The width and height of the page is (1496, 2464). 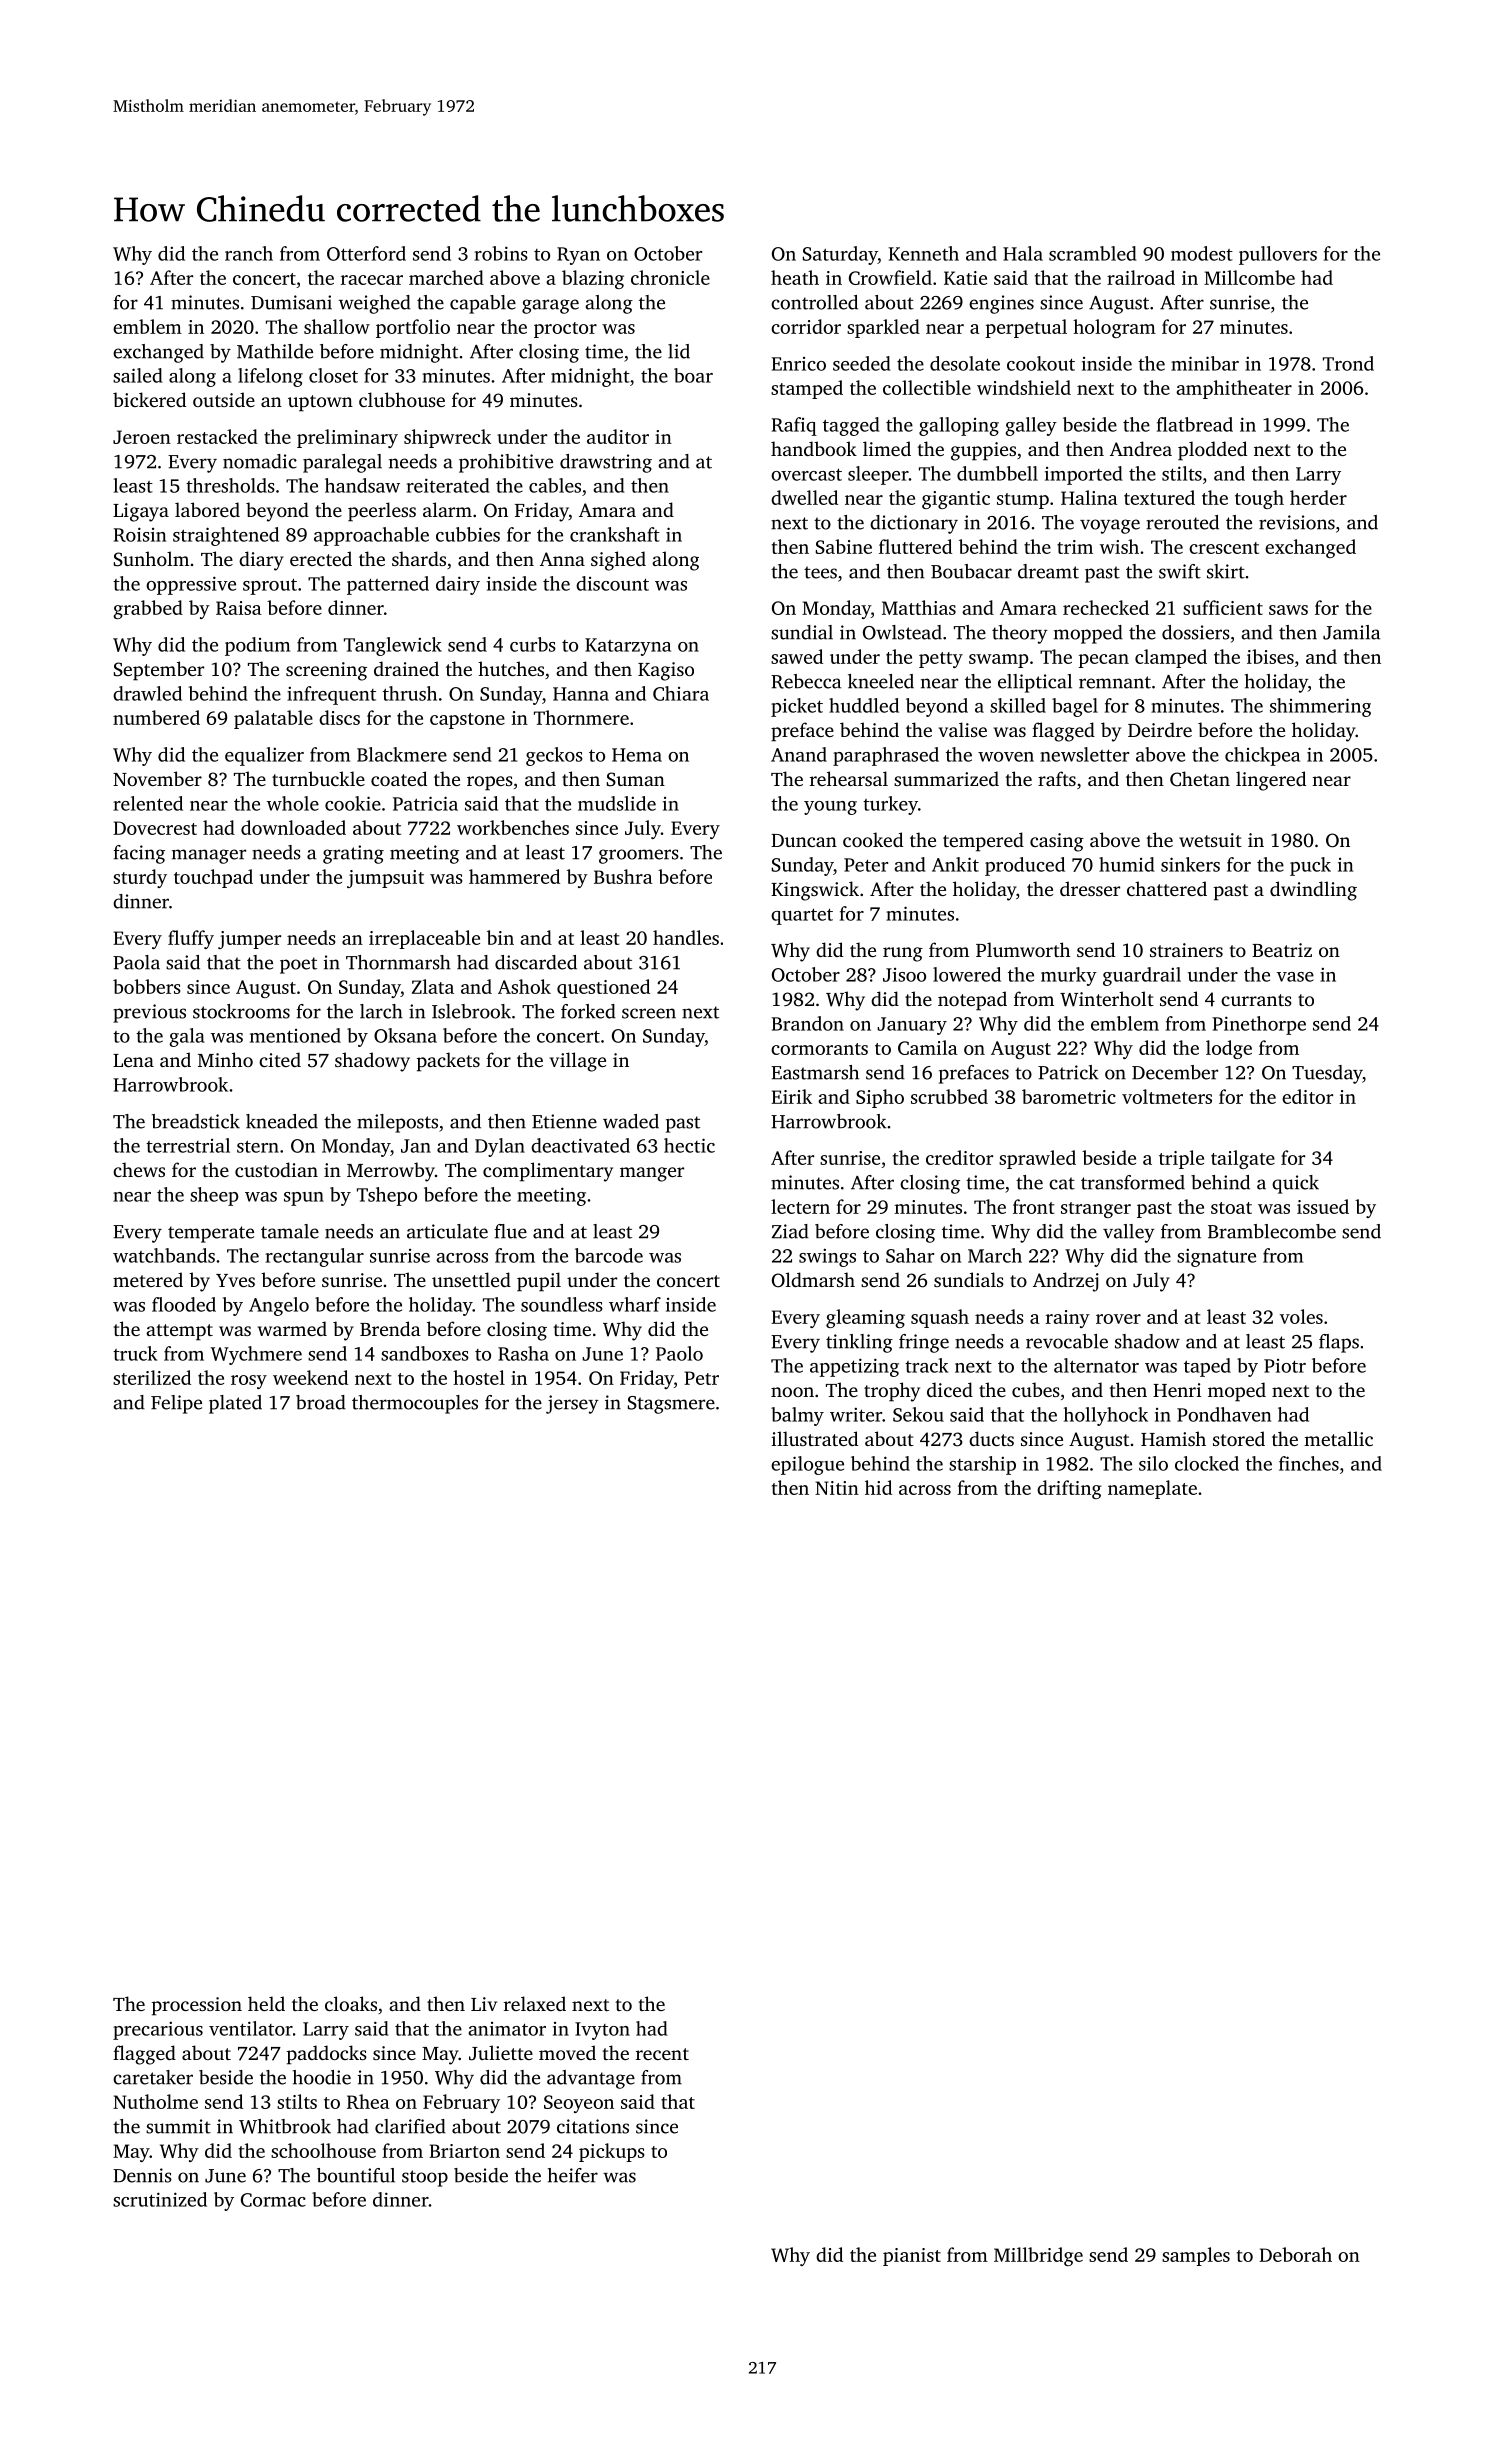 I want to click on lodge, so click(x=1229, y=1049).
